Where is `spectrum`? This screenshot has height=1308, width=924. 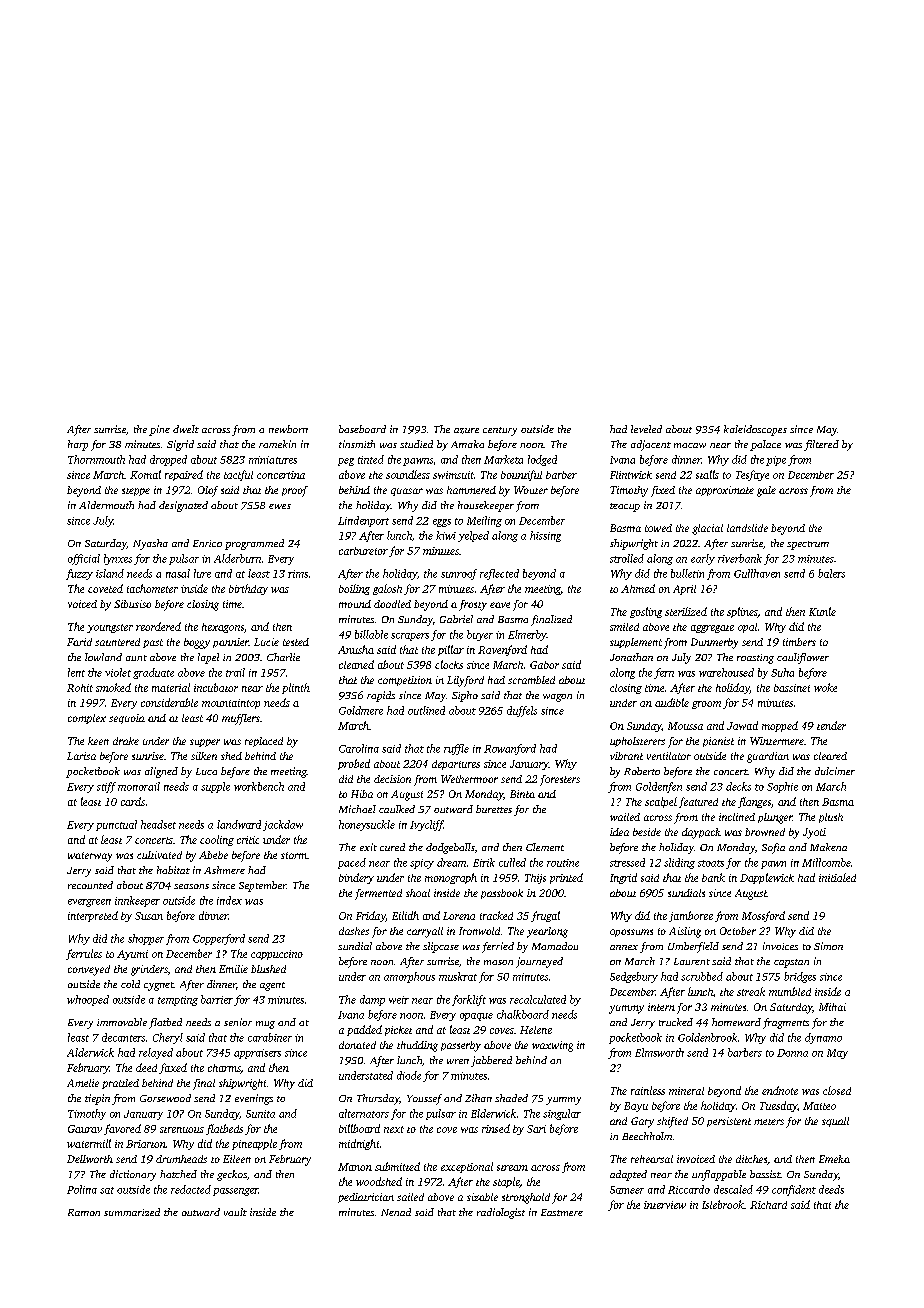 spectrum is located at coordinates (808, 545).
